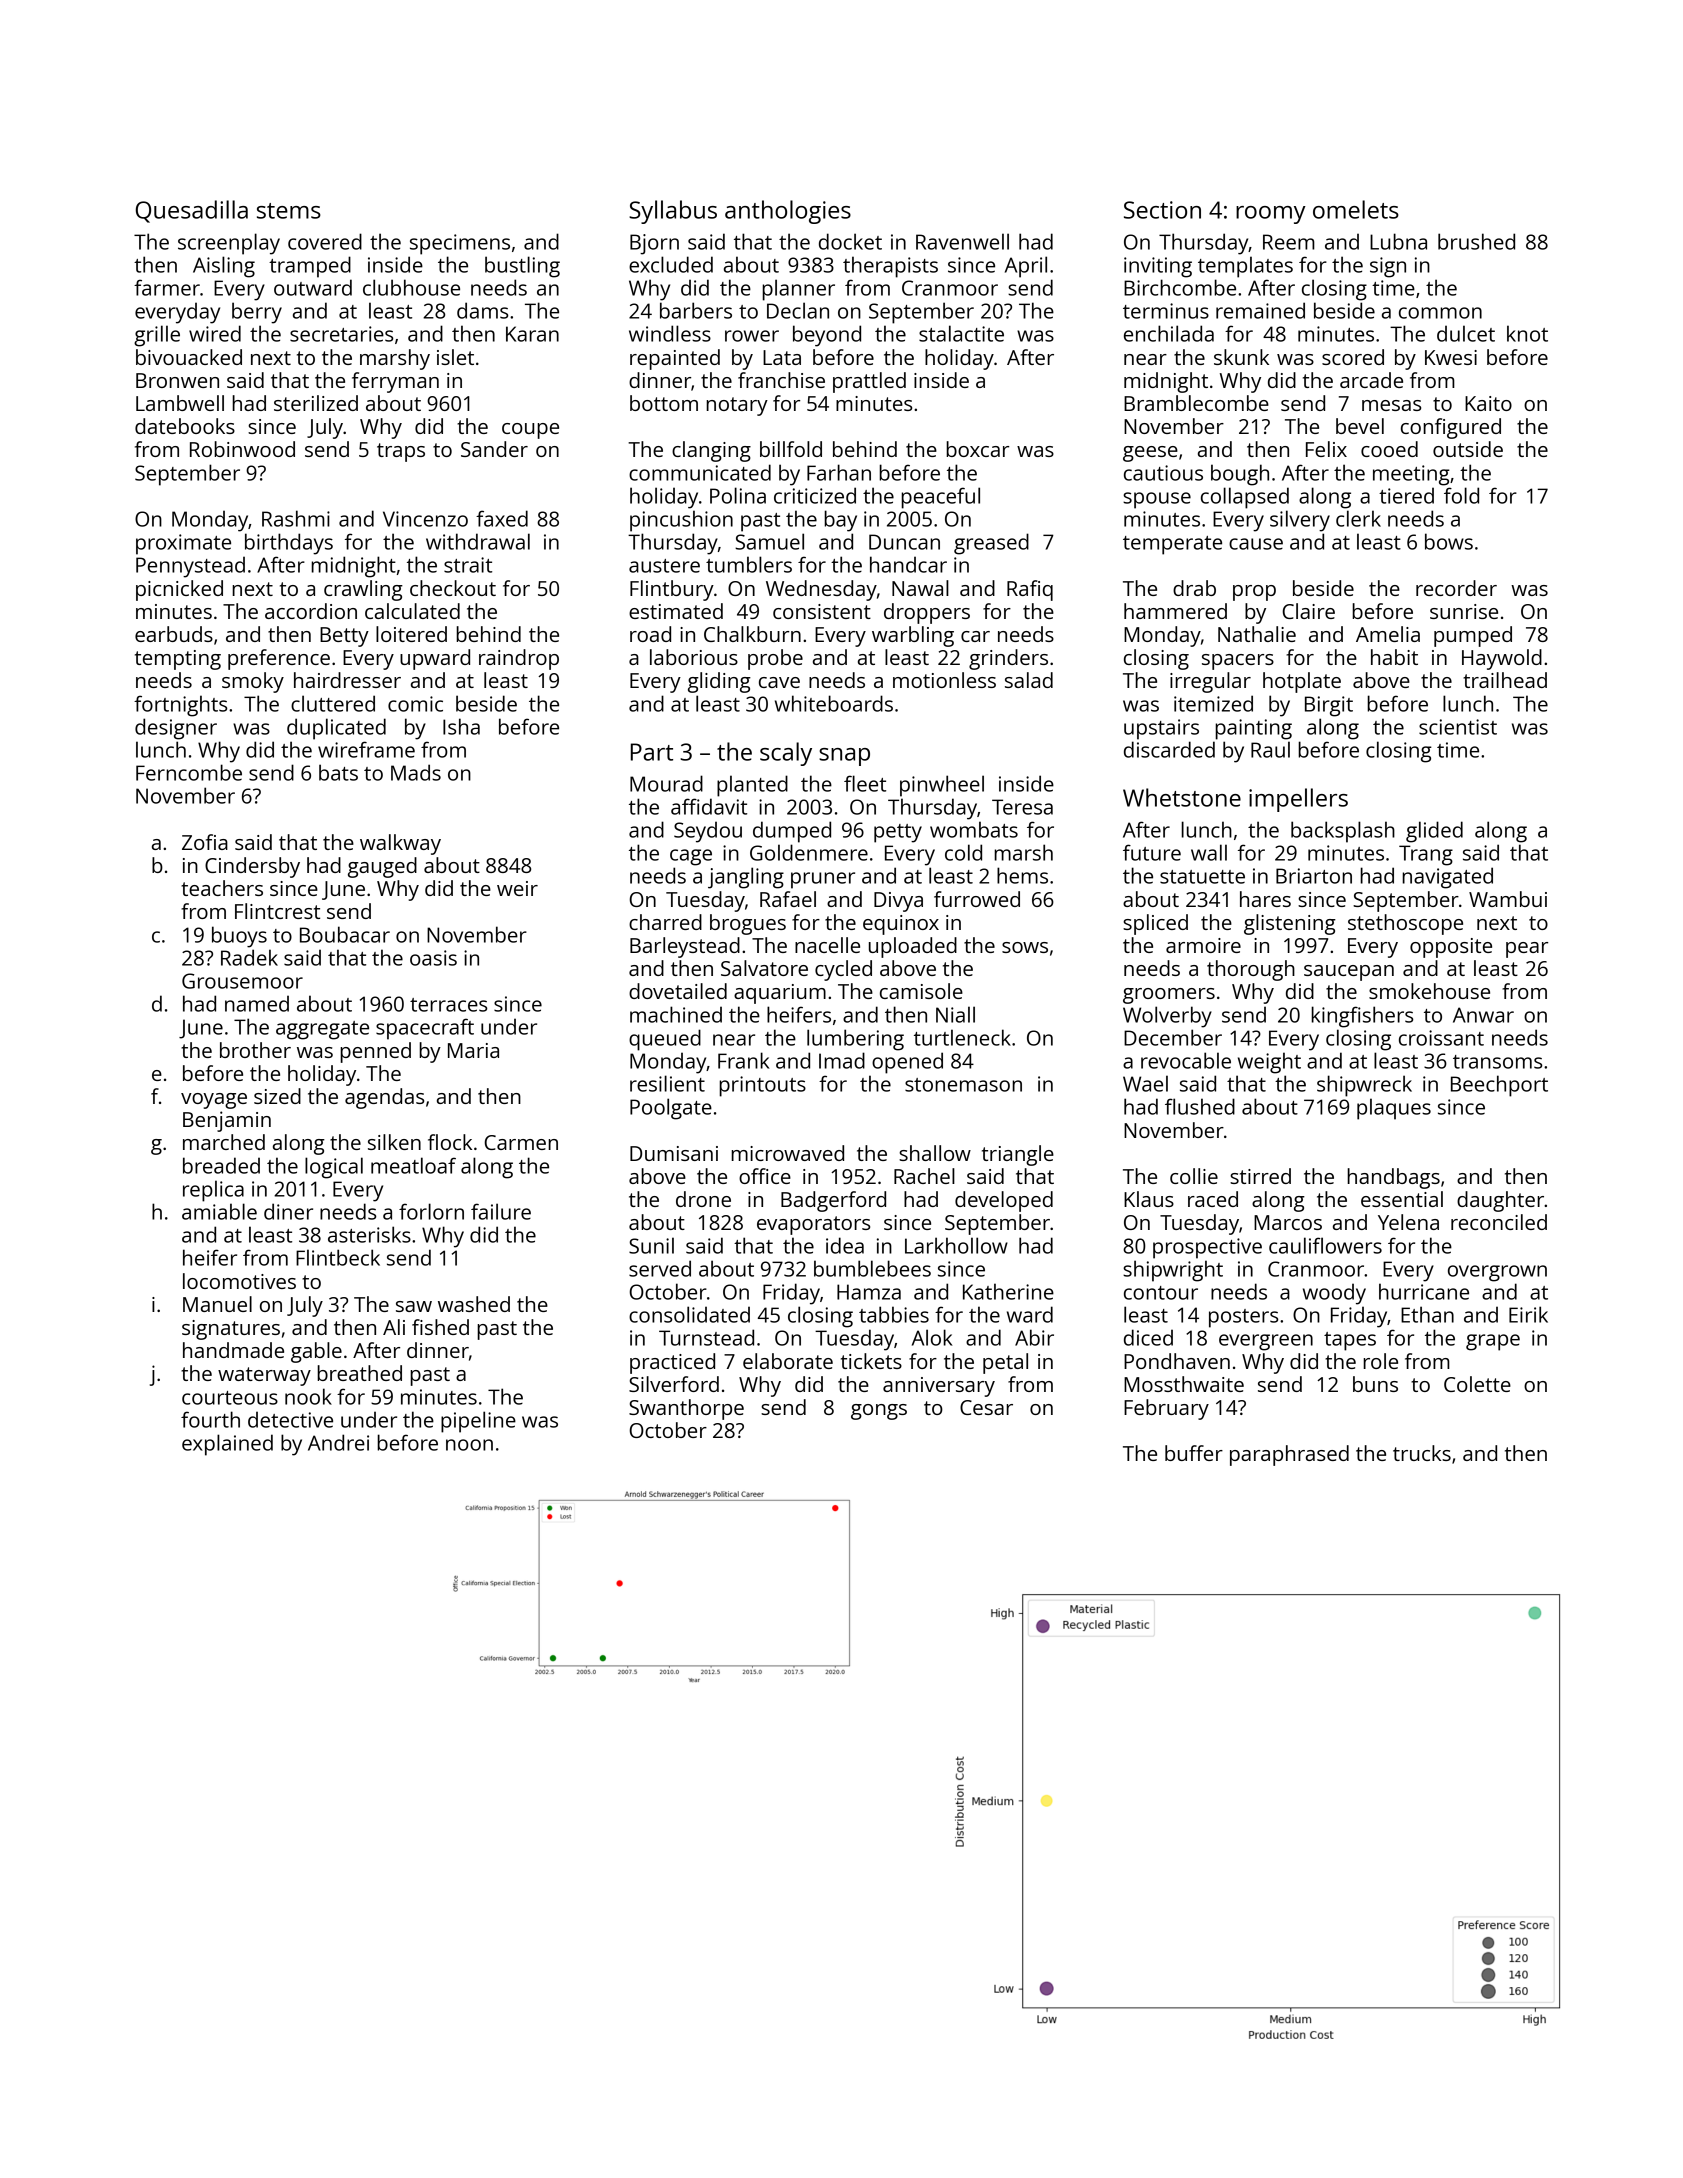 This image has height=2178, width=1683. Describe the element at coordinates (1356, 209) in the image. I see `omelets` at that location.
